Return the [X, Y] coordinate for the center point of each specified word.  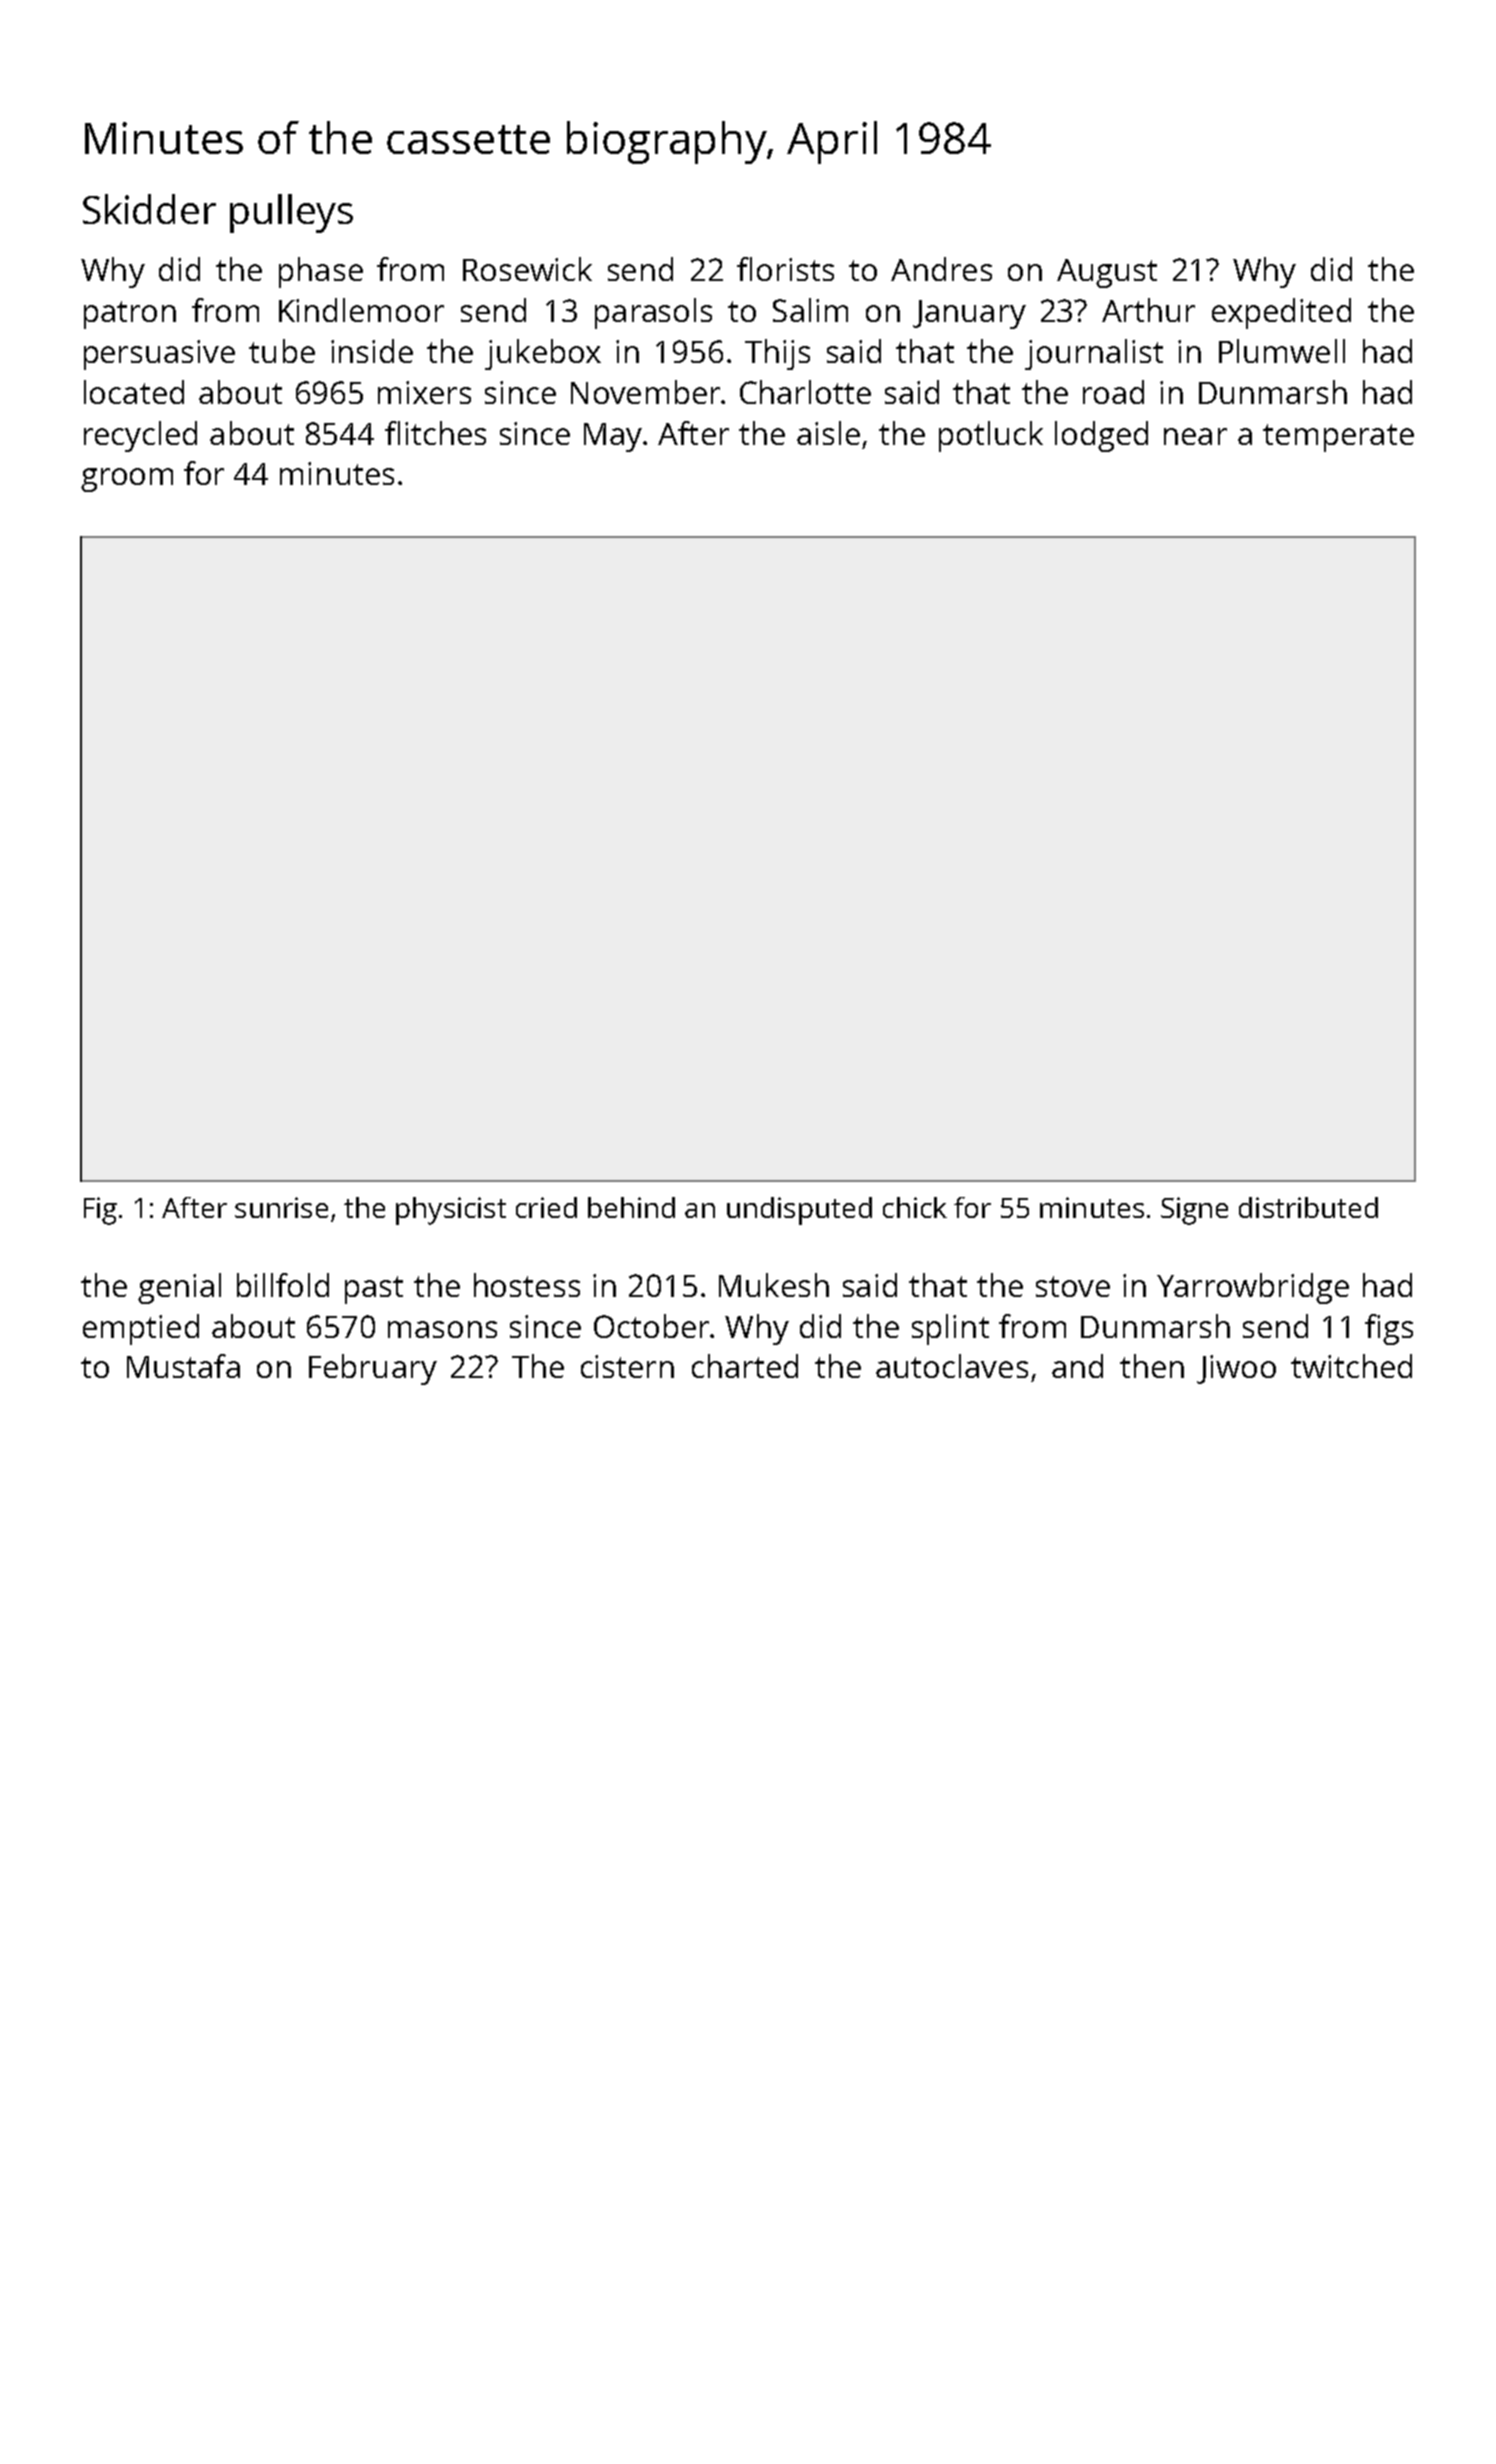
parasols [653, 313]
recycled [140, 436]
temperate [1338, 438]
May [613, 437]
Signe [1194, 1211]
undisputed [799, 1211]
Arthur [1148, 310]
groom [127, 480]
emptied [141, 1329]
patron [130, 315]
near [1195, 436]
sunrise [281, 1207]
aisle [828, 433]
